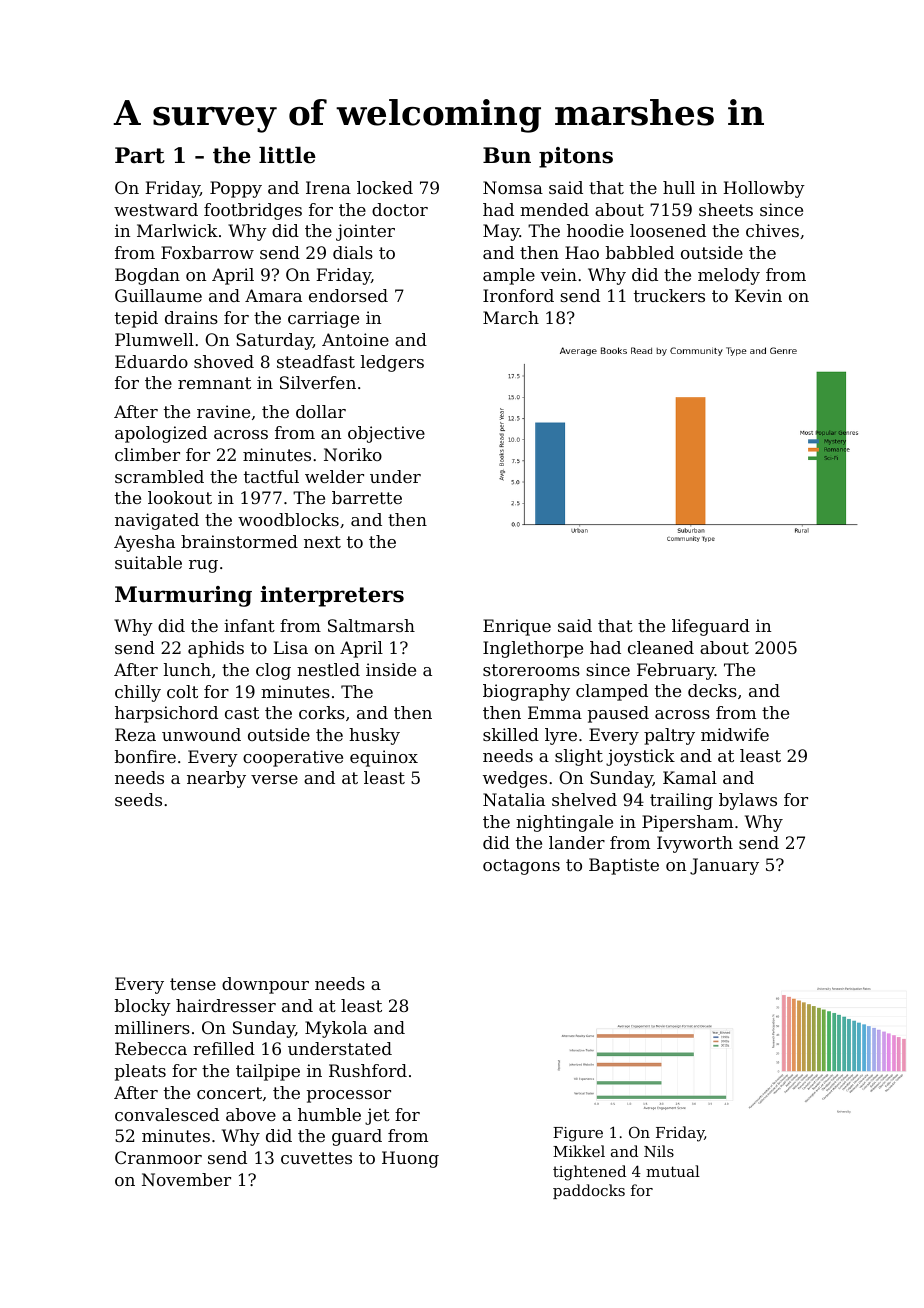 The image size is (924, 1308). I want to click on westward, so click(156, 209).
